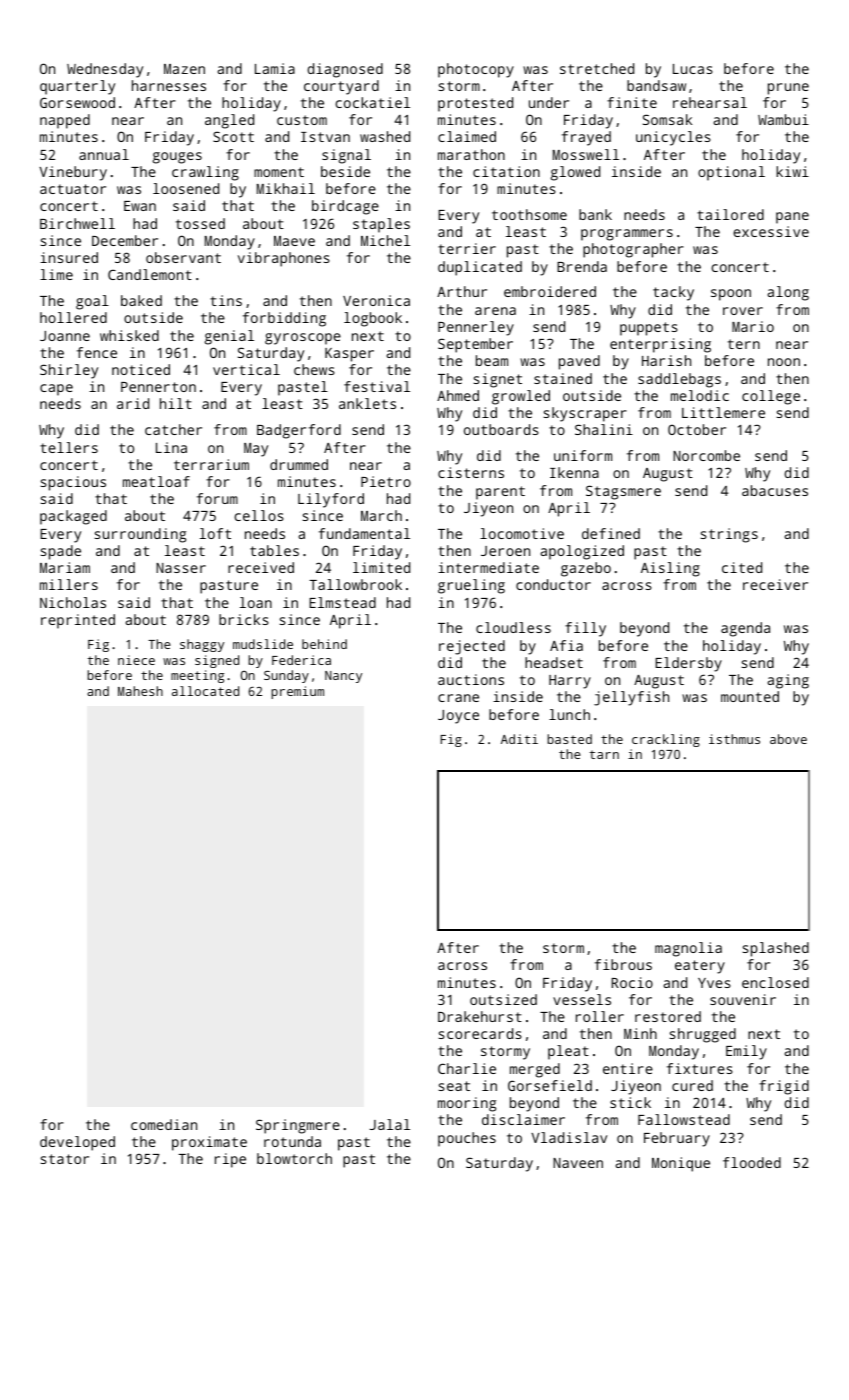 This image has width=849, height=1400. What do you see at coordinates (69, 447) in the image?
I see `tellers` at bounding box center [69, 447].
